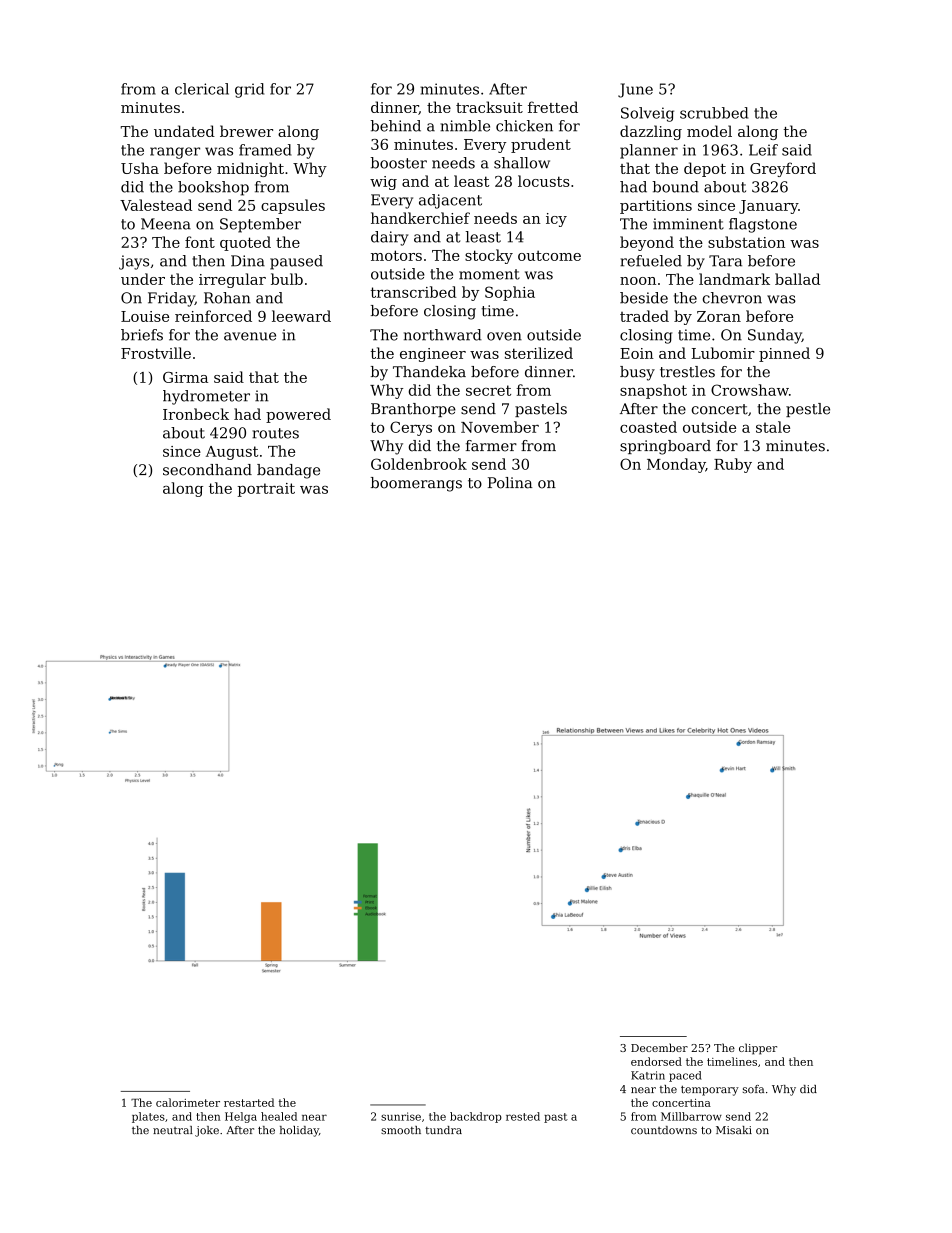 The image size is (952, 1233). Describe the element at coordinates (491, 446) in the document. I see `farmer` at that location.
